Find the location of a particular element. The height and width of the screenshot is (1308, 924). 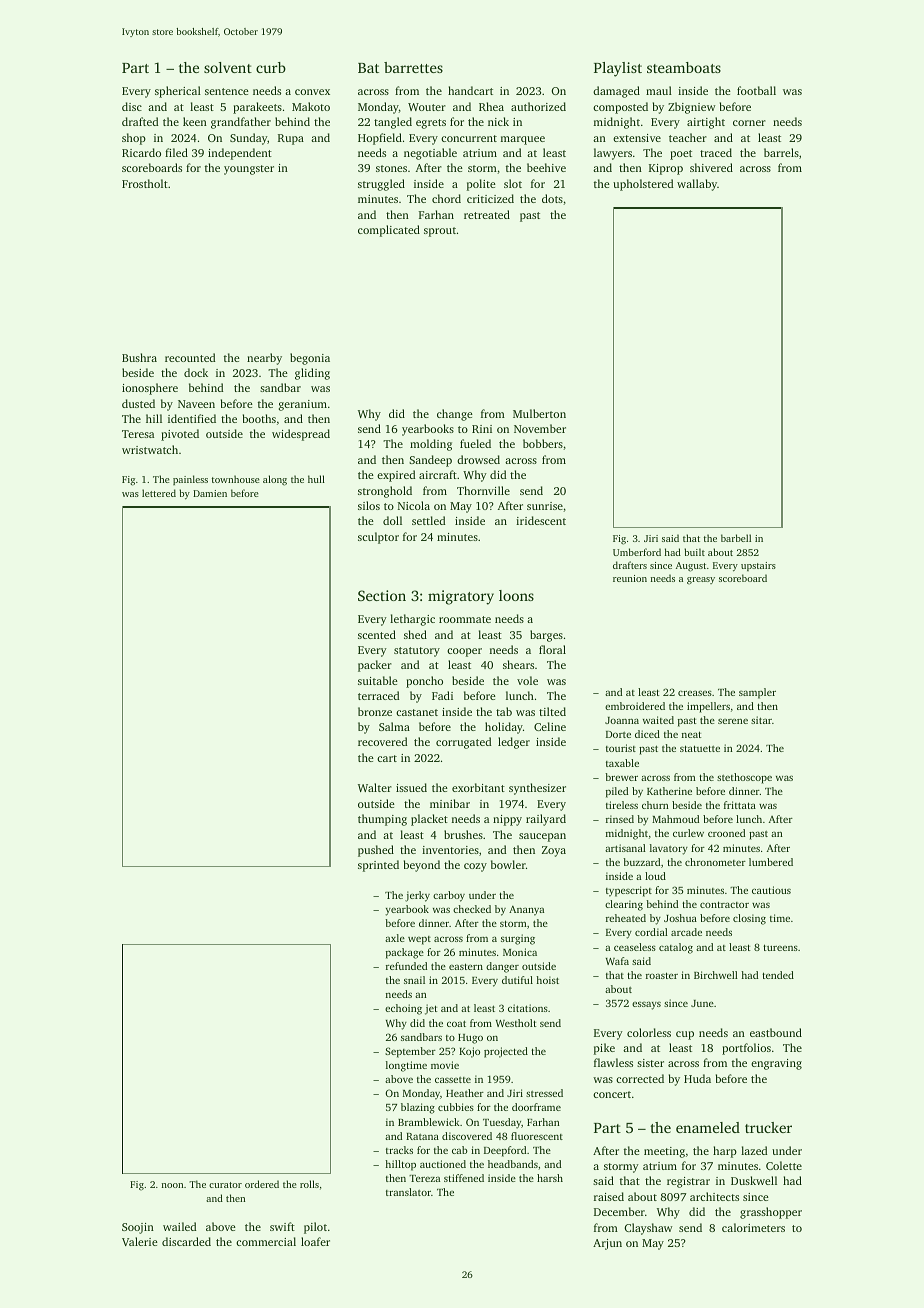

Rhea is located at coordinates (491, 106).
